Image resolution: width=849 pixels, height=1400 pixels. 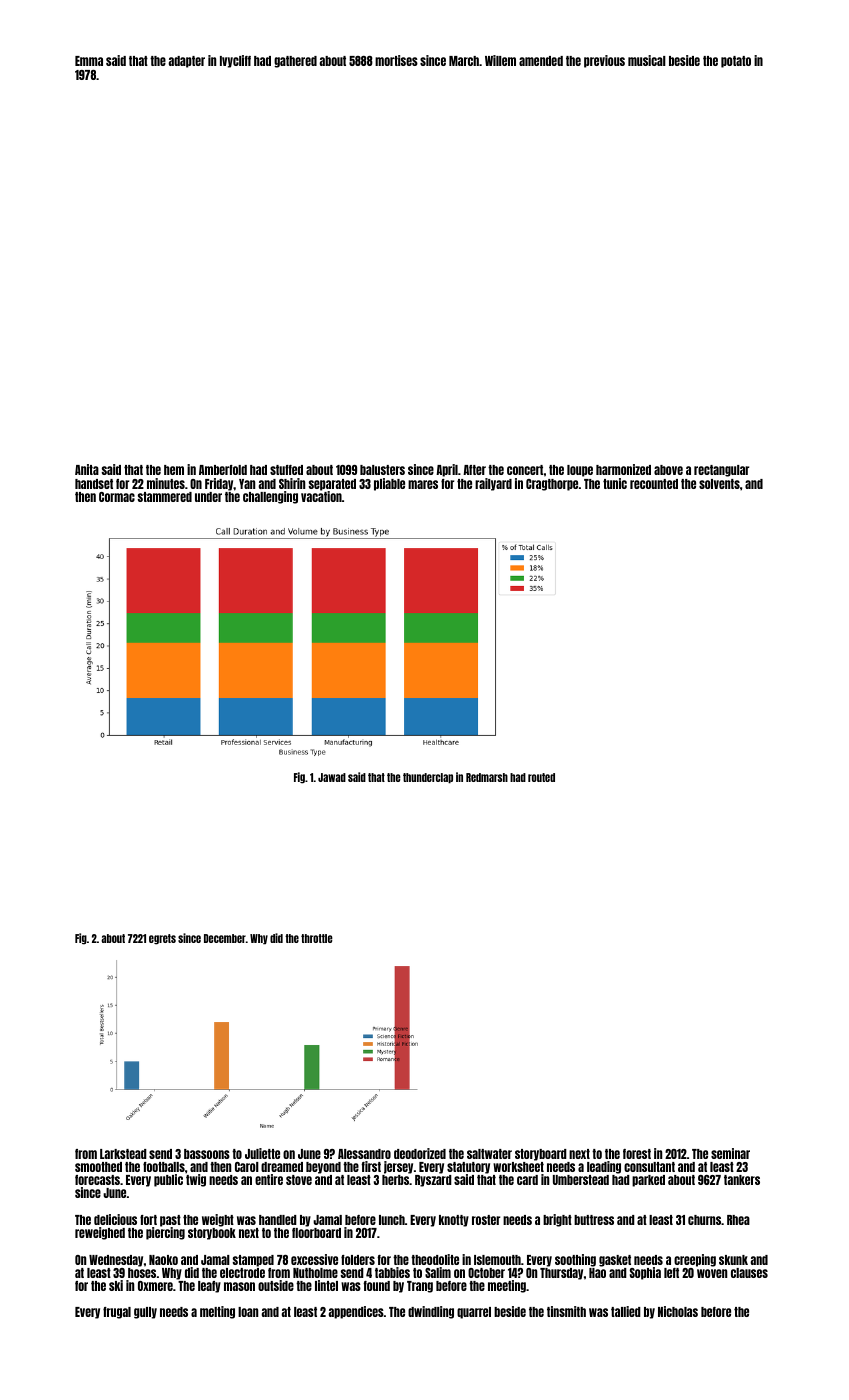 What do you see at coordinates (647, 60) in the document?
I see `musical` at bounding box center [647, 60].
